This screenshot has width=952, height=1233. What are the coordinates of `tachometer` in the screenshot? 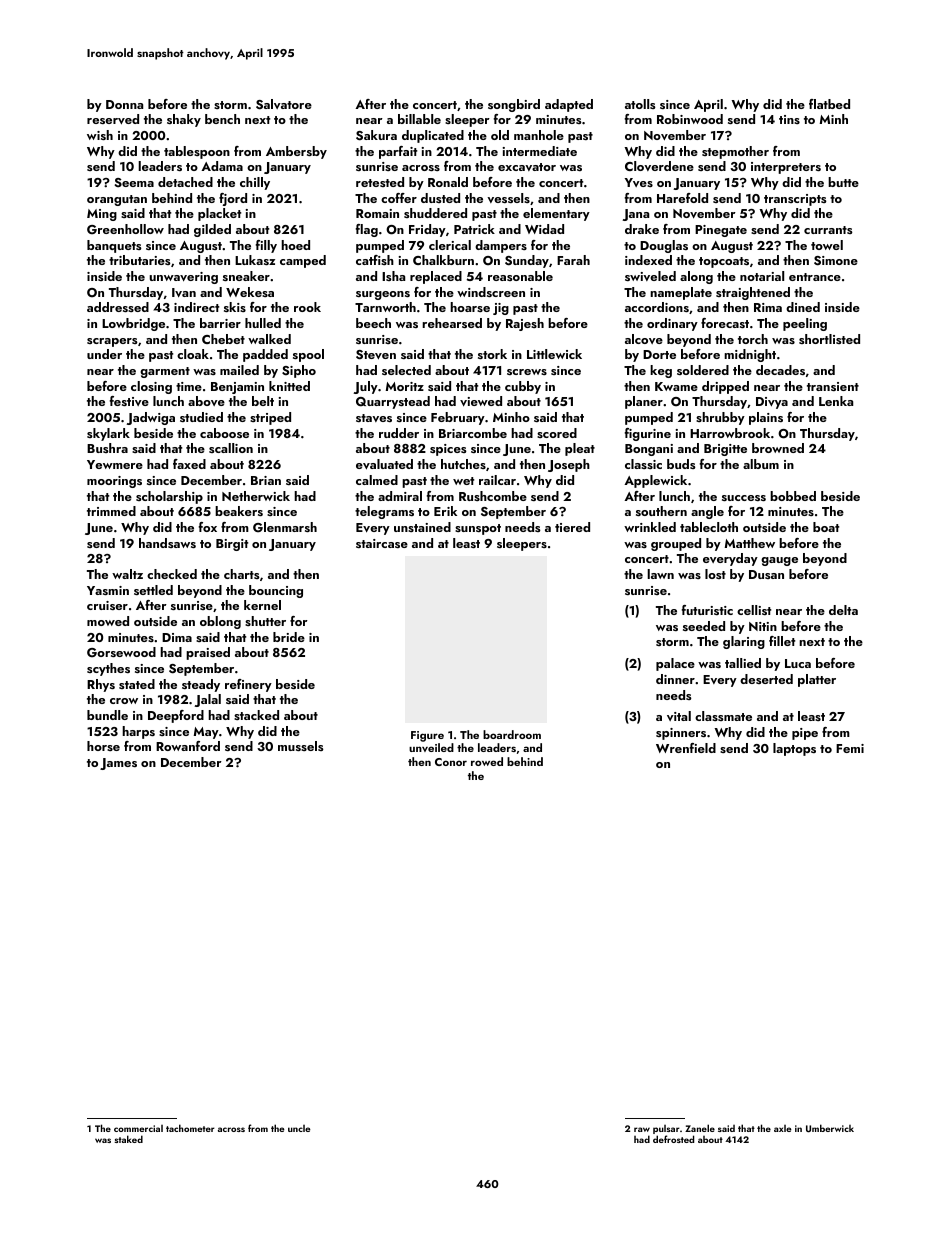 It's located at (190, 1128).
